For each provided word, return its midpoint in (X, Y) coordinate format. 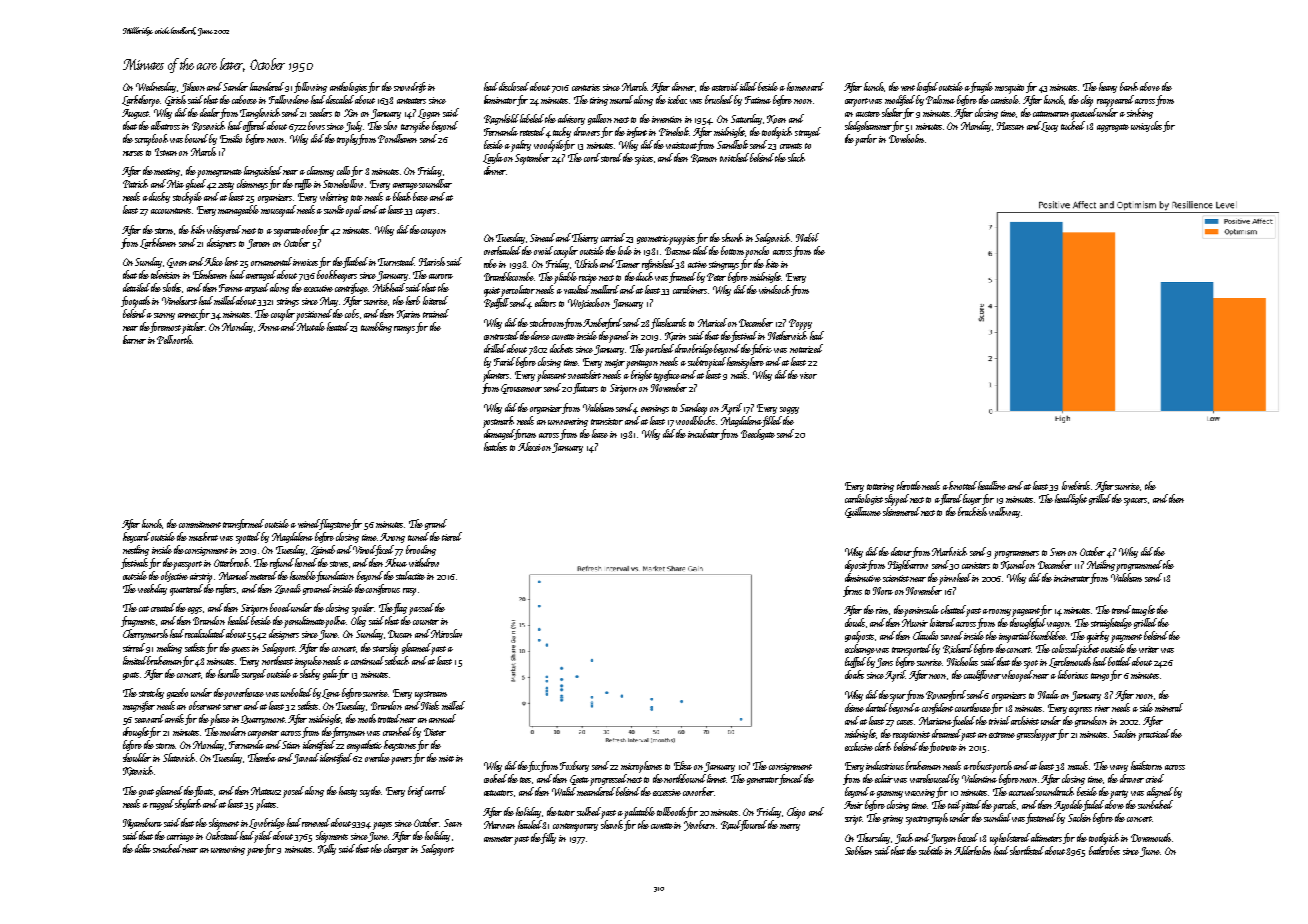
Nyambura (142, 823)
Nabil (807, 237)
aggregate (1113, 128)
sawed (952, 635)
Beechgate (758, 434)
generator (763, 781)
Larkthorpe (141, 101)
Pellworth (174, 339)
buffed (855, 662)
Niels (430, 705)
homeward (805, 86)
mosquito (1009, 89)
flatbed (355, 262)
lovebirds (1076, 485)
